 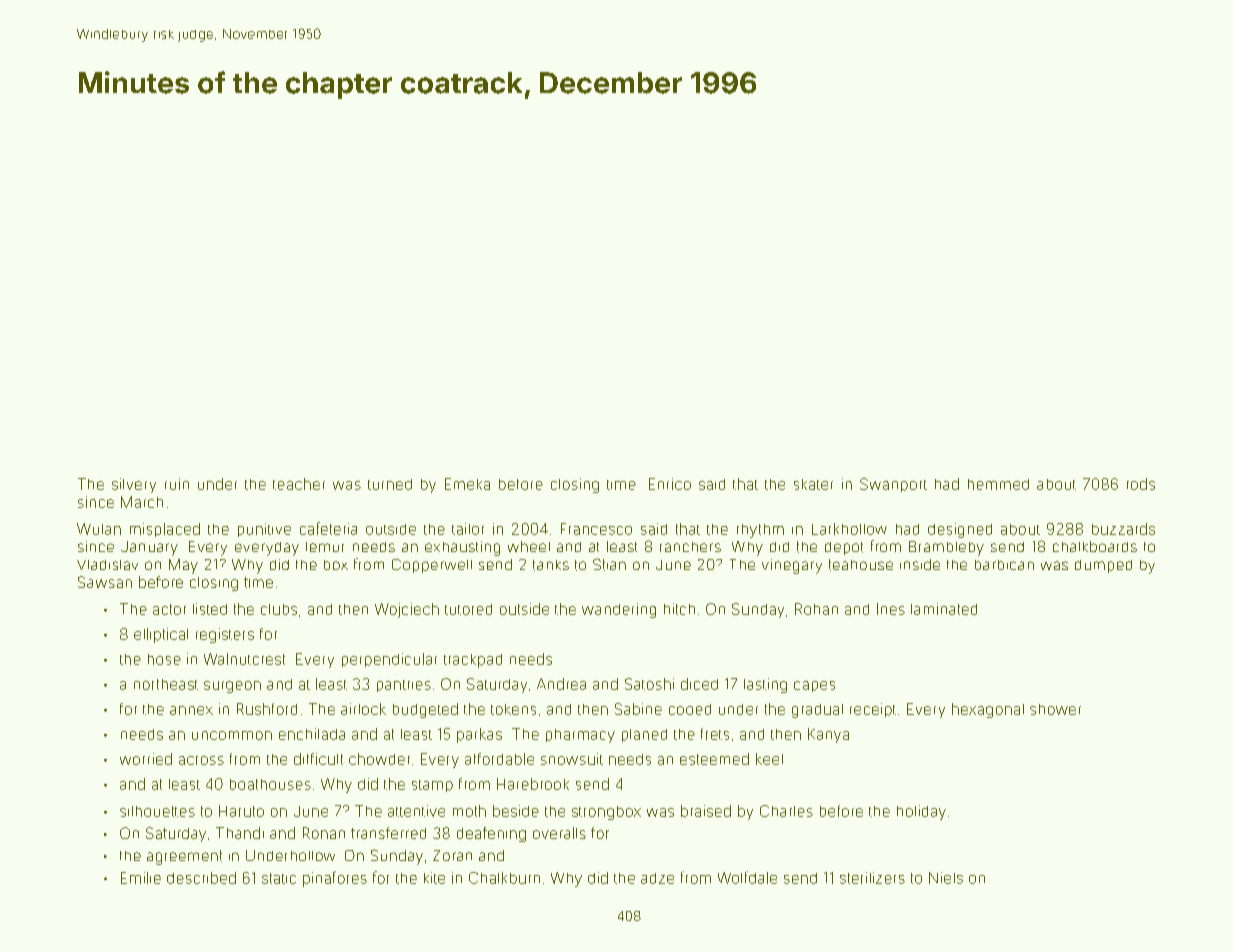 I want to click on adze, so click(x=657, y=878).
